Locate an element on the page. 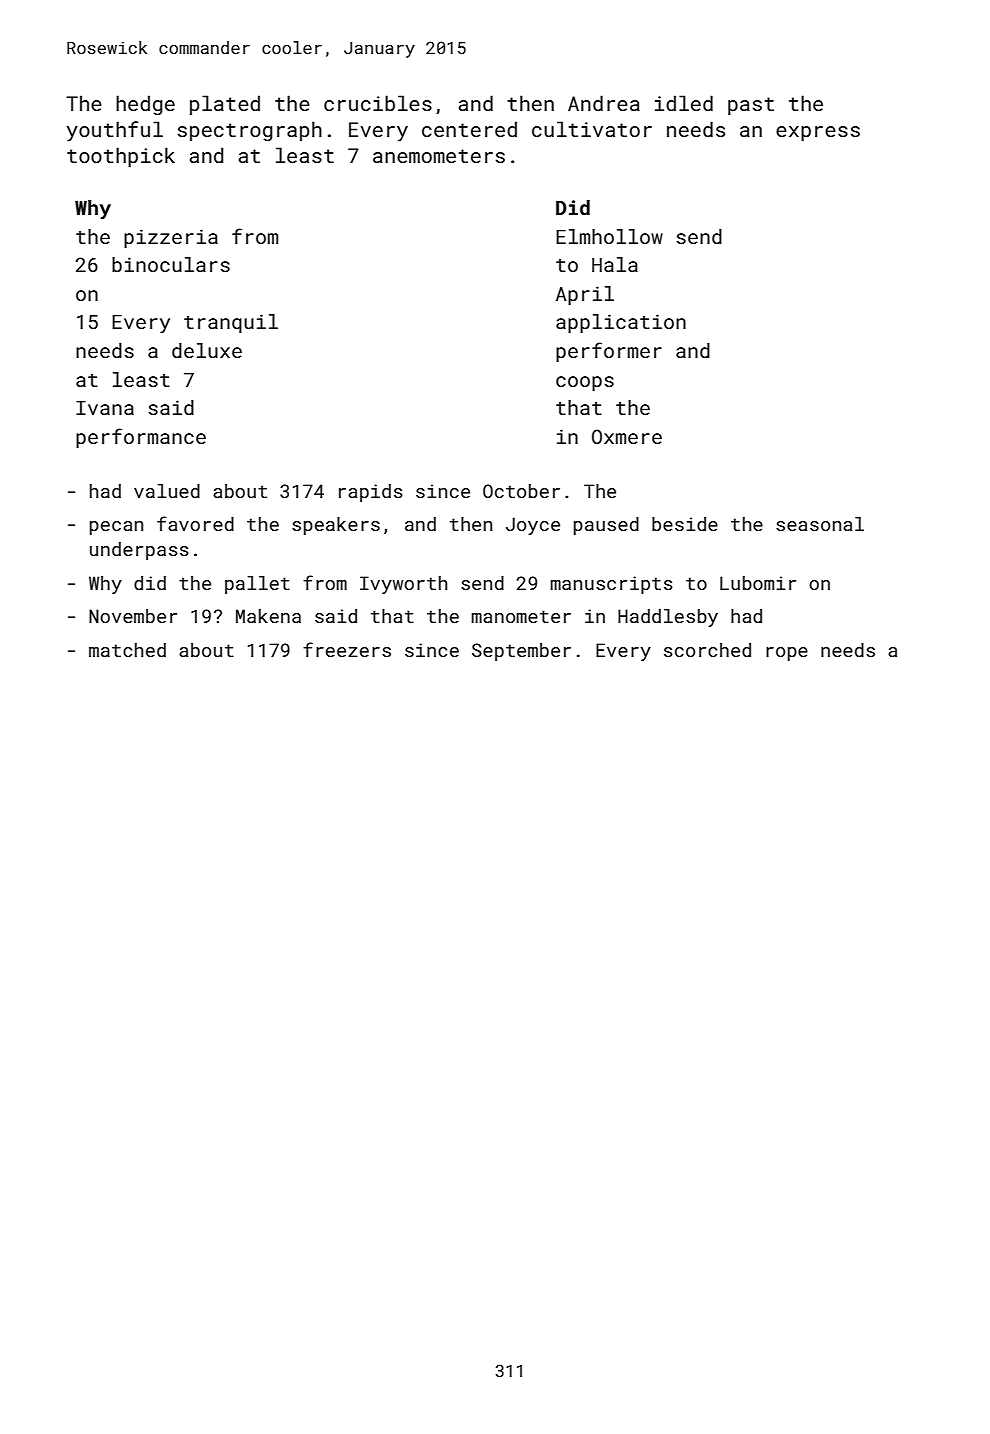 The width and height of the page is (990, 1434). past is located at coordinates (751, 106).
